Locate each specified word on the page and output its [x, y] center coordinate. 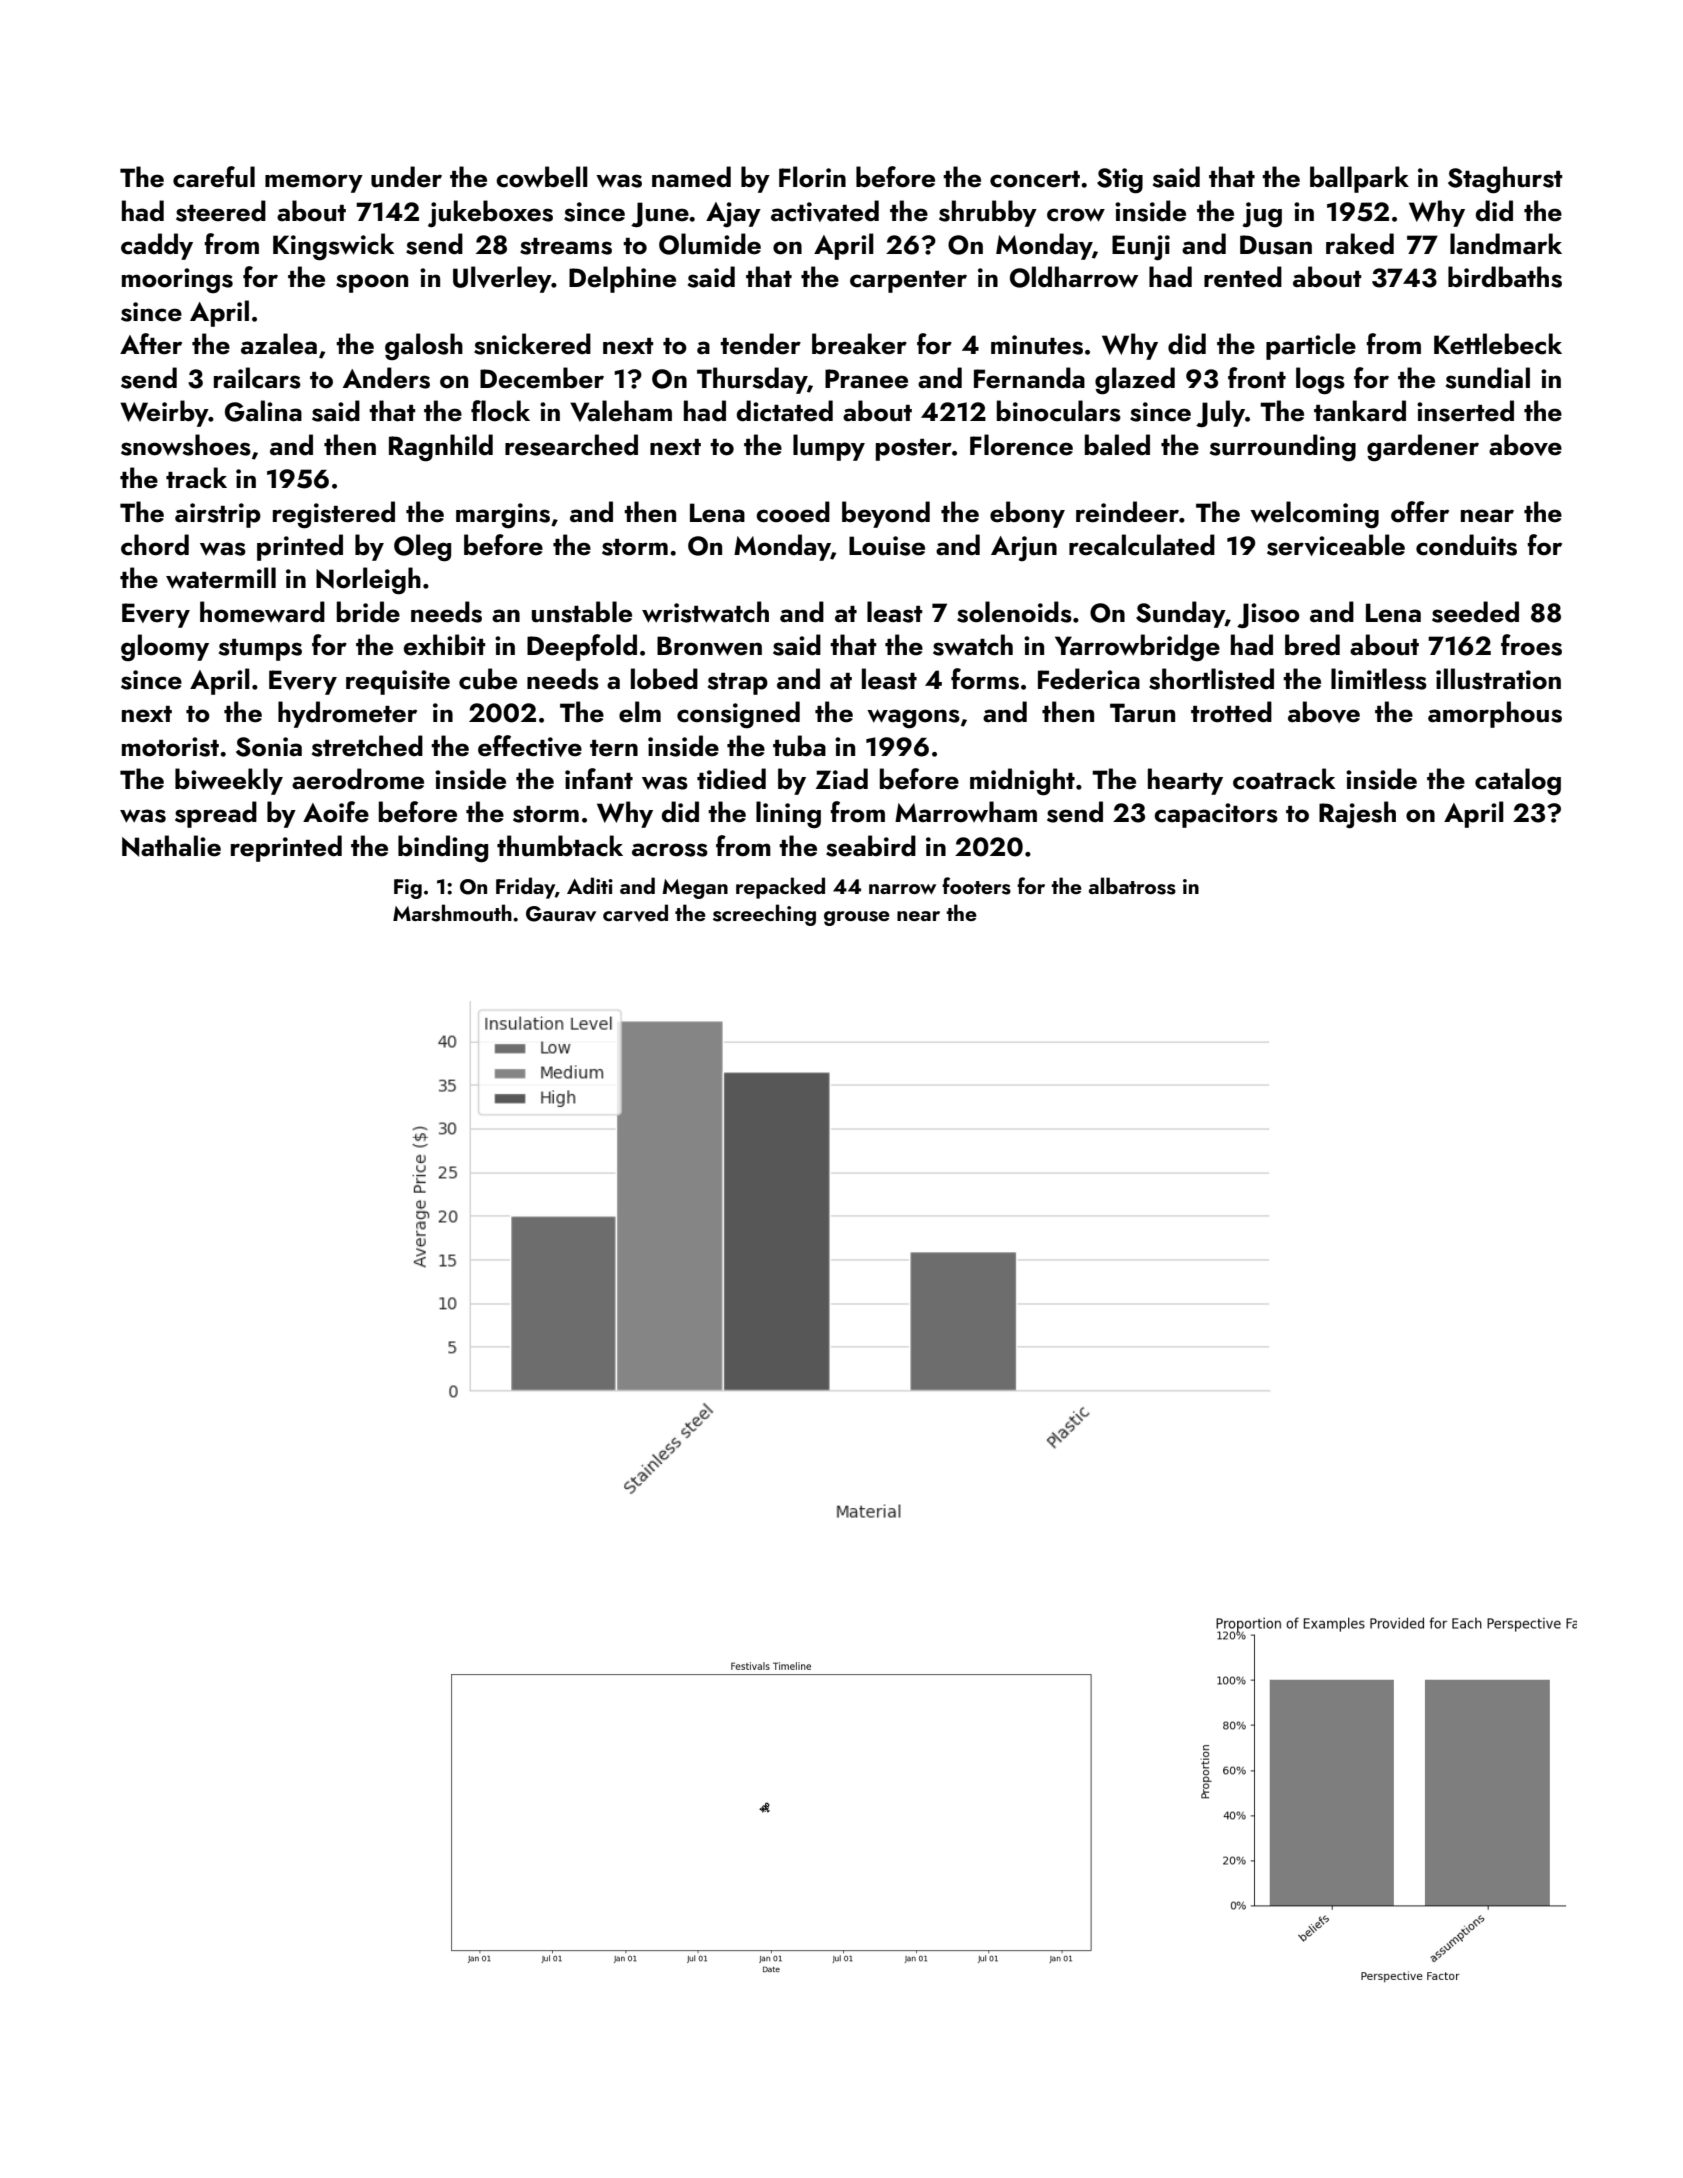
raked [1360, 244]
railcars [257, 378]
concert [1035, 179]
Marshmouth [452, 913]
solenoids [1014, 612]
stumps [260, 650]
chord [155, 545]
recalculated [1142, 545]
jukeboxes [490, 214]
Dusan [1276, 245]
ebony [1027, 514]
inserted [1465, 411]
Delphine [622, 279]
